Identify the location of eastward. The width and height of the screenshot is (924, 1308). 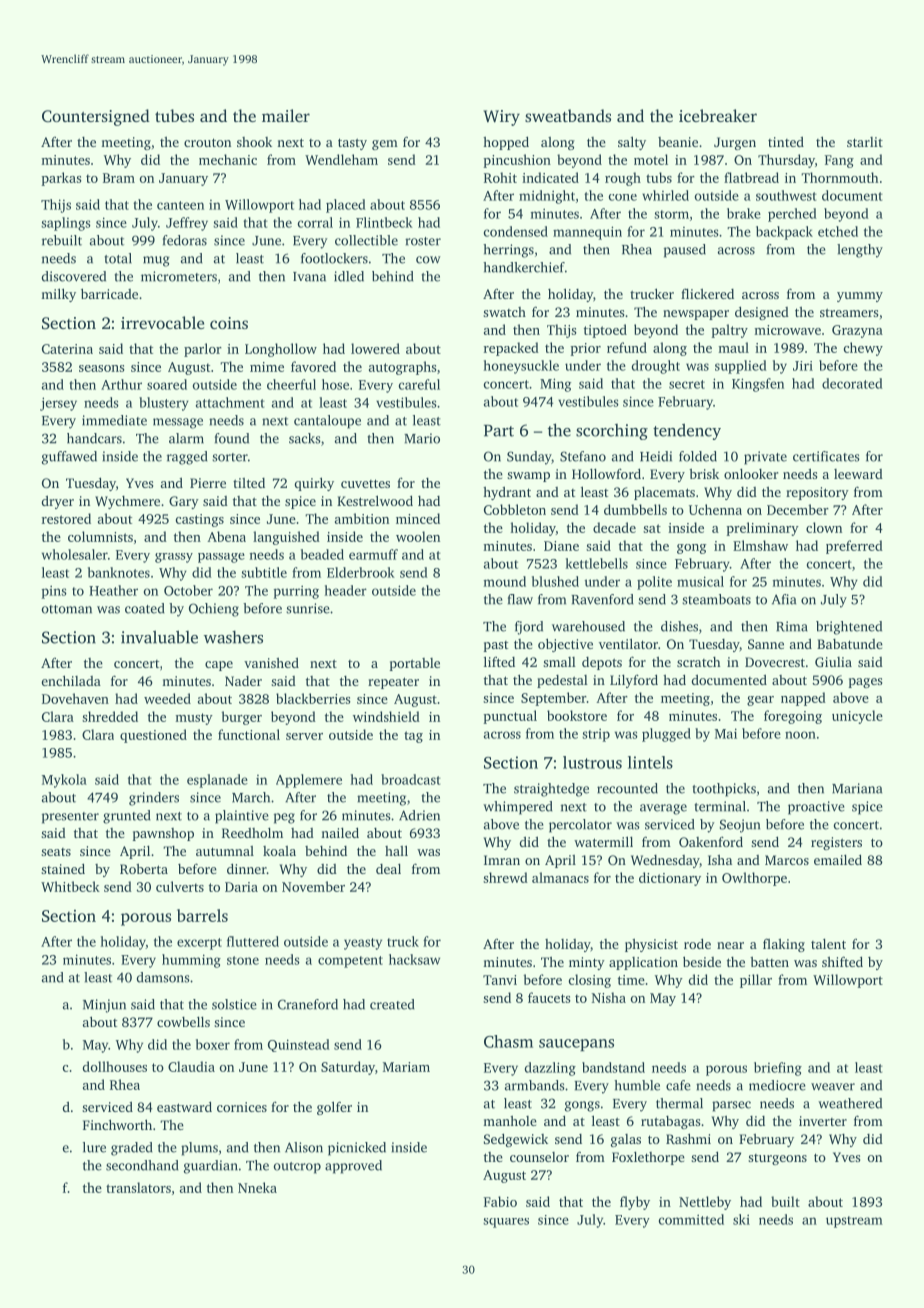
(184, 1107).
